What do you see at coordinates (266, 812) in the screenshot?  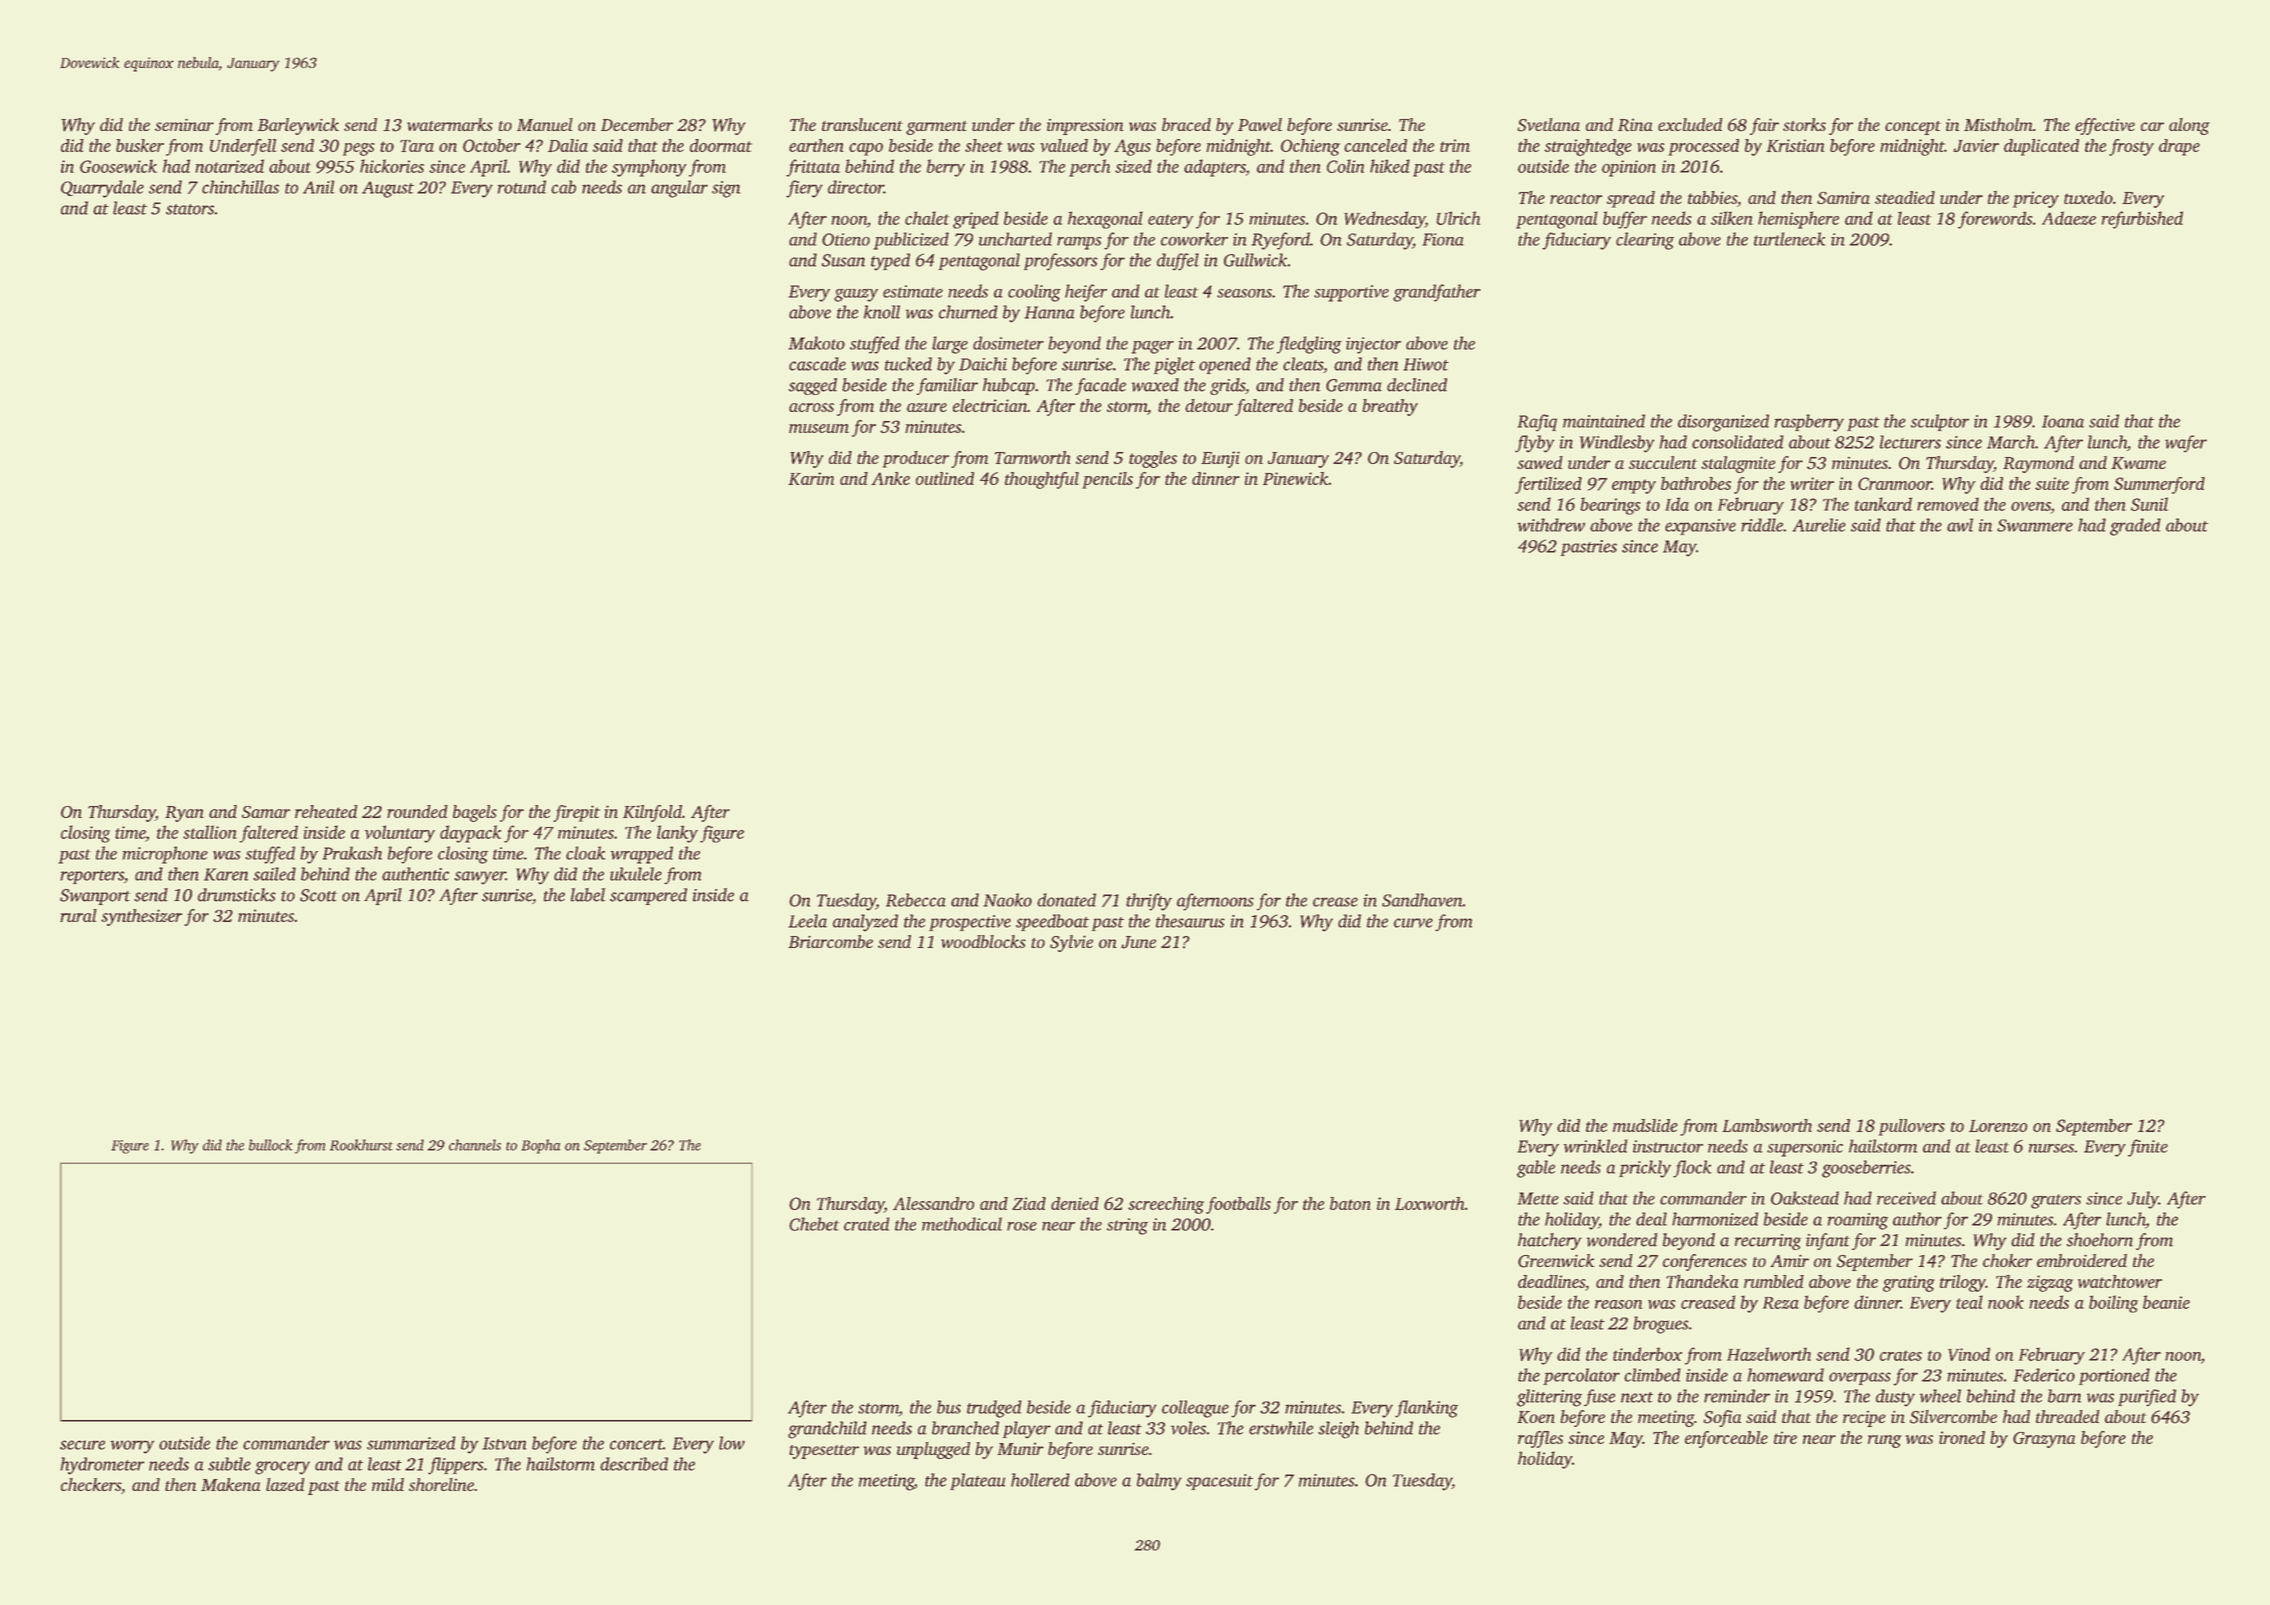 I see `Samar` at bounding box center [266, 812].
